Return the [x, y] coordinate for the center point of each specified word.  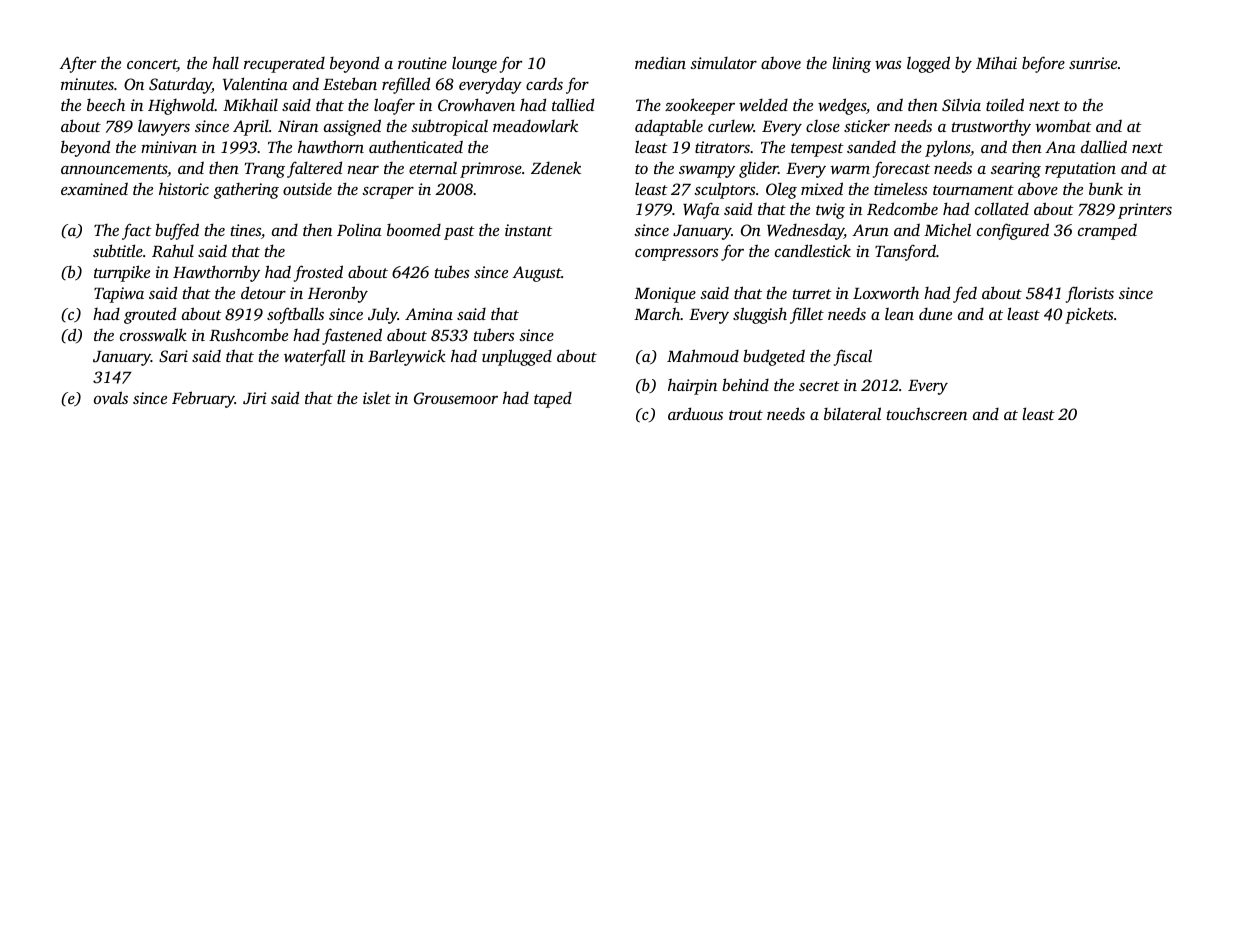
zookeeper [700, 106]
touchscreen [927, 413]
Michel [947, 229]
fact [137, 231]
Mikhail [250, 104]
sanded [871, 146]
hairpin [692, 386]
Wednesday [805, 231]
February [203, 399]
